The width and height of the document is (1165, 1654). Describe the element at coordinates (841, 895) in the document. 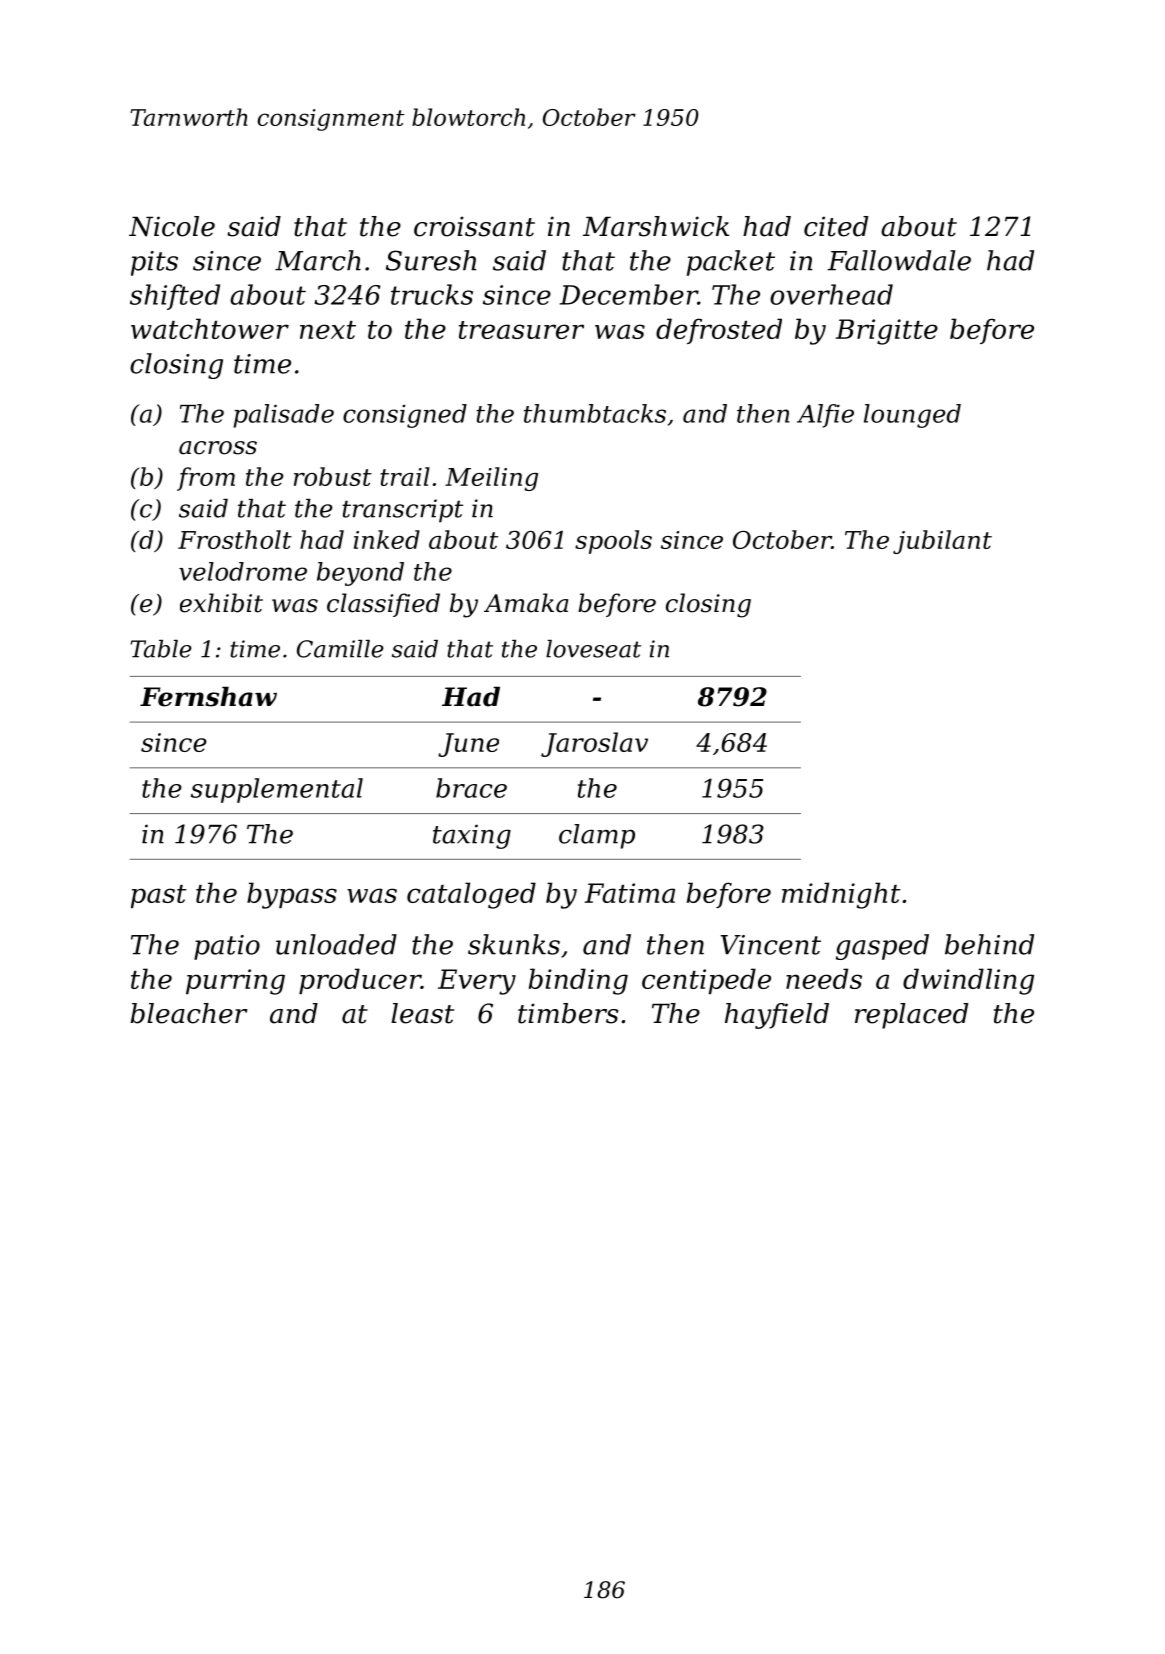

I see `midnight` at that location.
